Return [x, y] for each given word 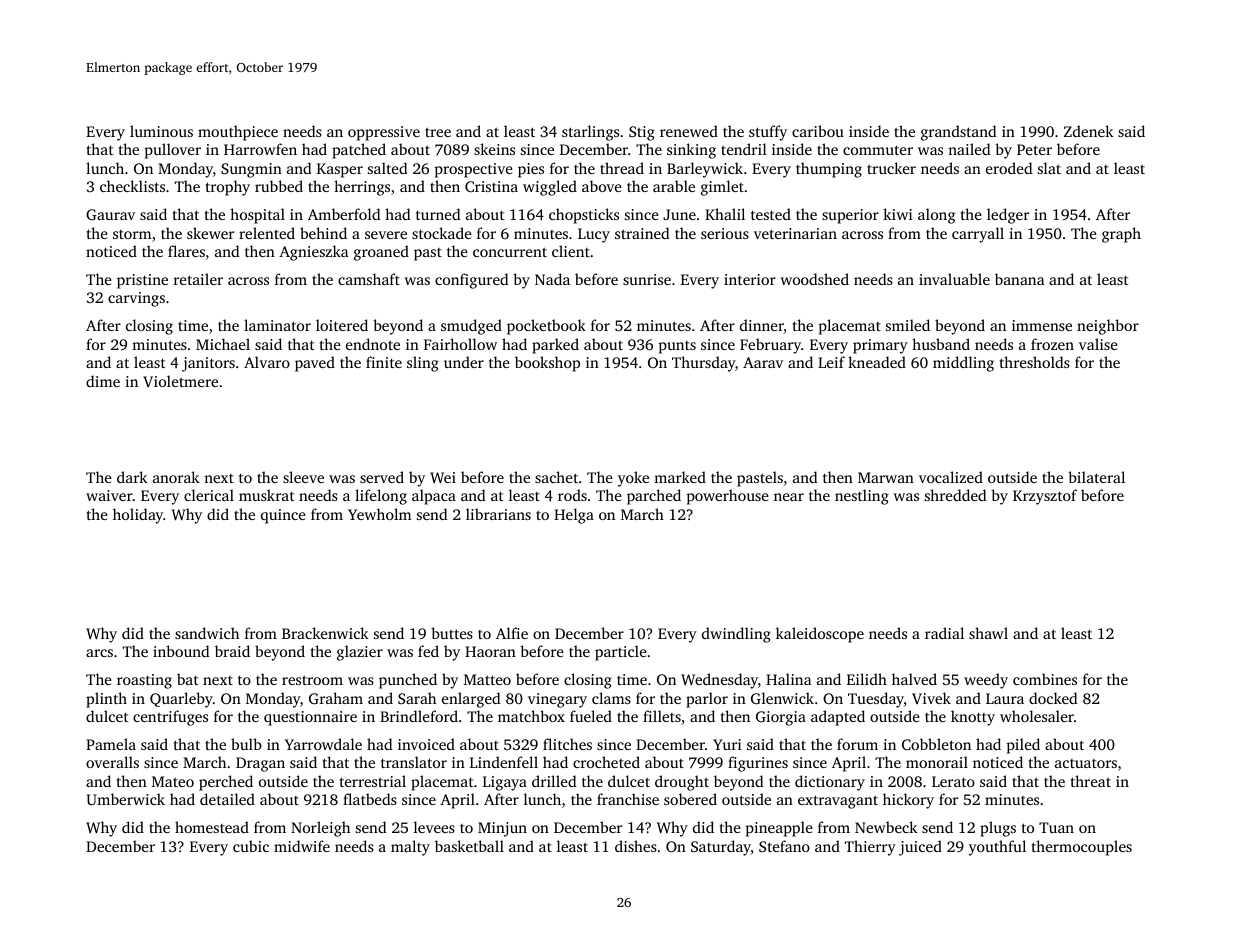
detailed [227, 799]
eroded [1009, 168]
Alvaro [267, 362]
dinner [762, 326]
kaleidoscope [820, 635]
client [571, 251]
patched [359, 151]
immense [1042, 325]
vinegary [557, 700]
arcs [99, 653]
